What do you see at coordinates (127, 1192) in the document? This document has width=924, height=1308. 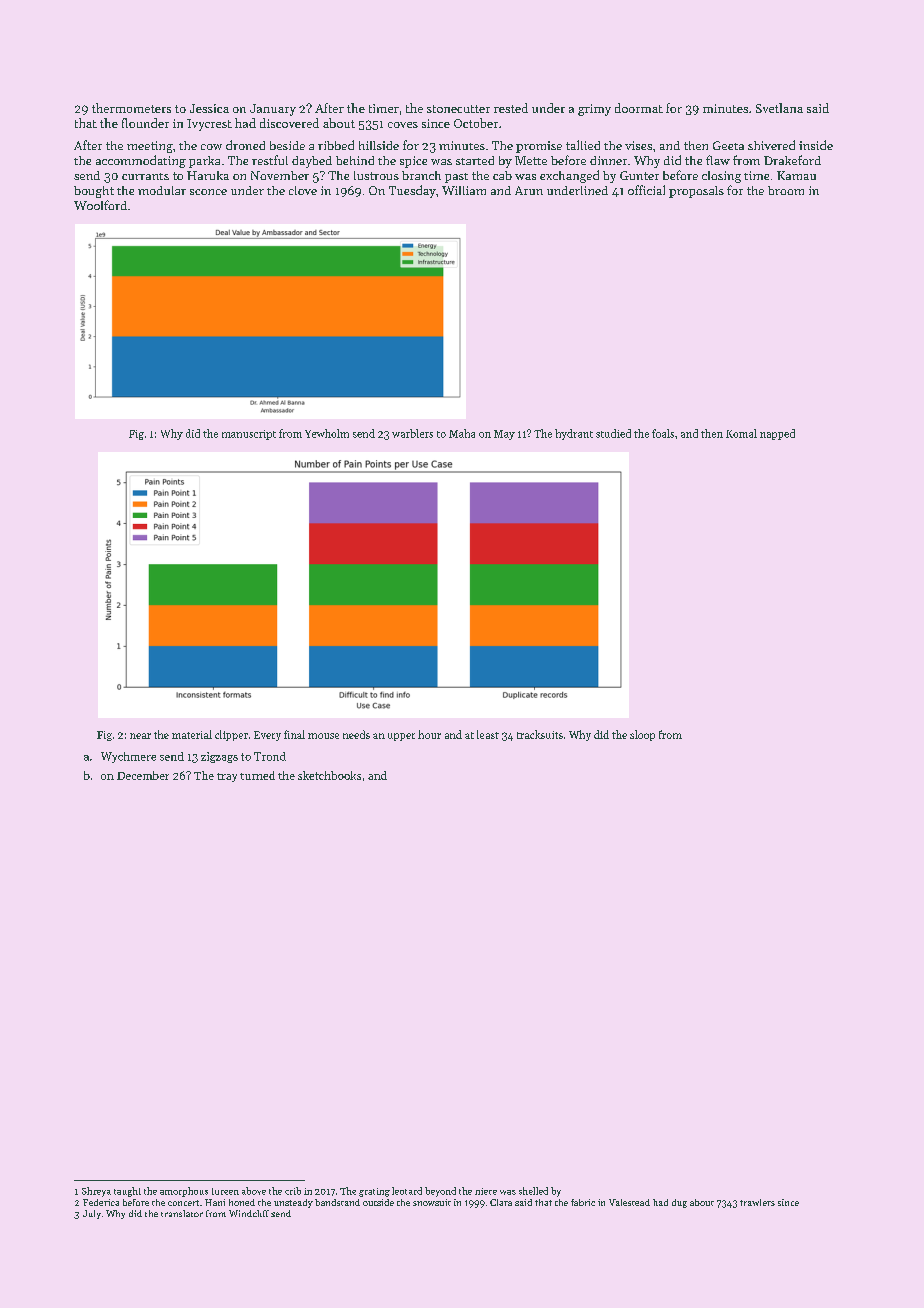 I see `taught` at bounding box center [127, 1192].
